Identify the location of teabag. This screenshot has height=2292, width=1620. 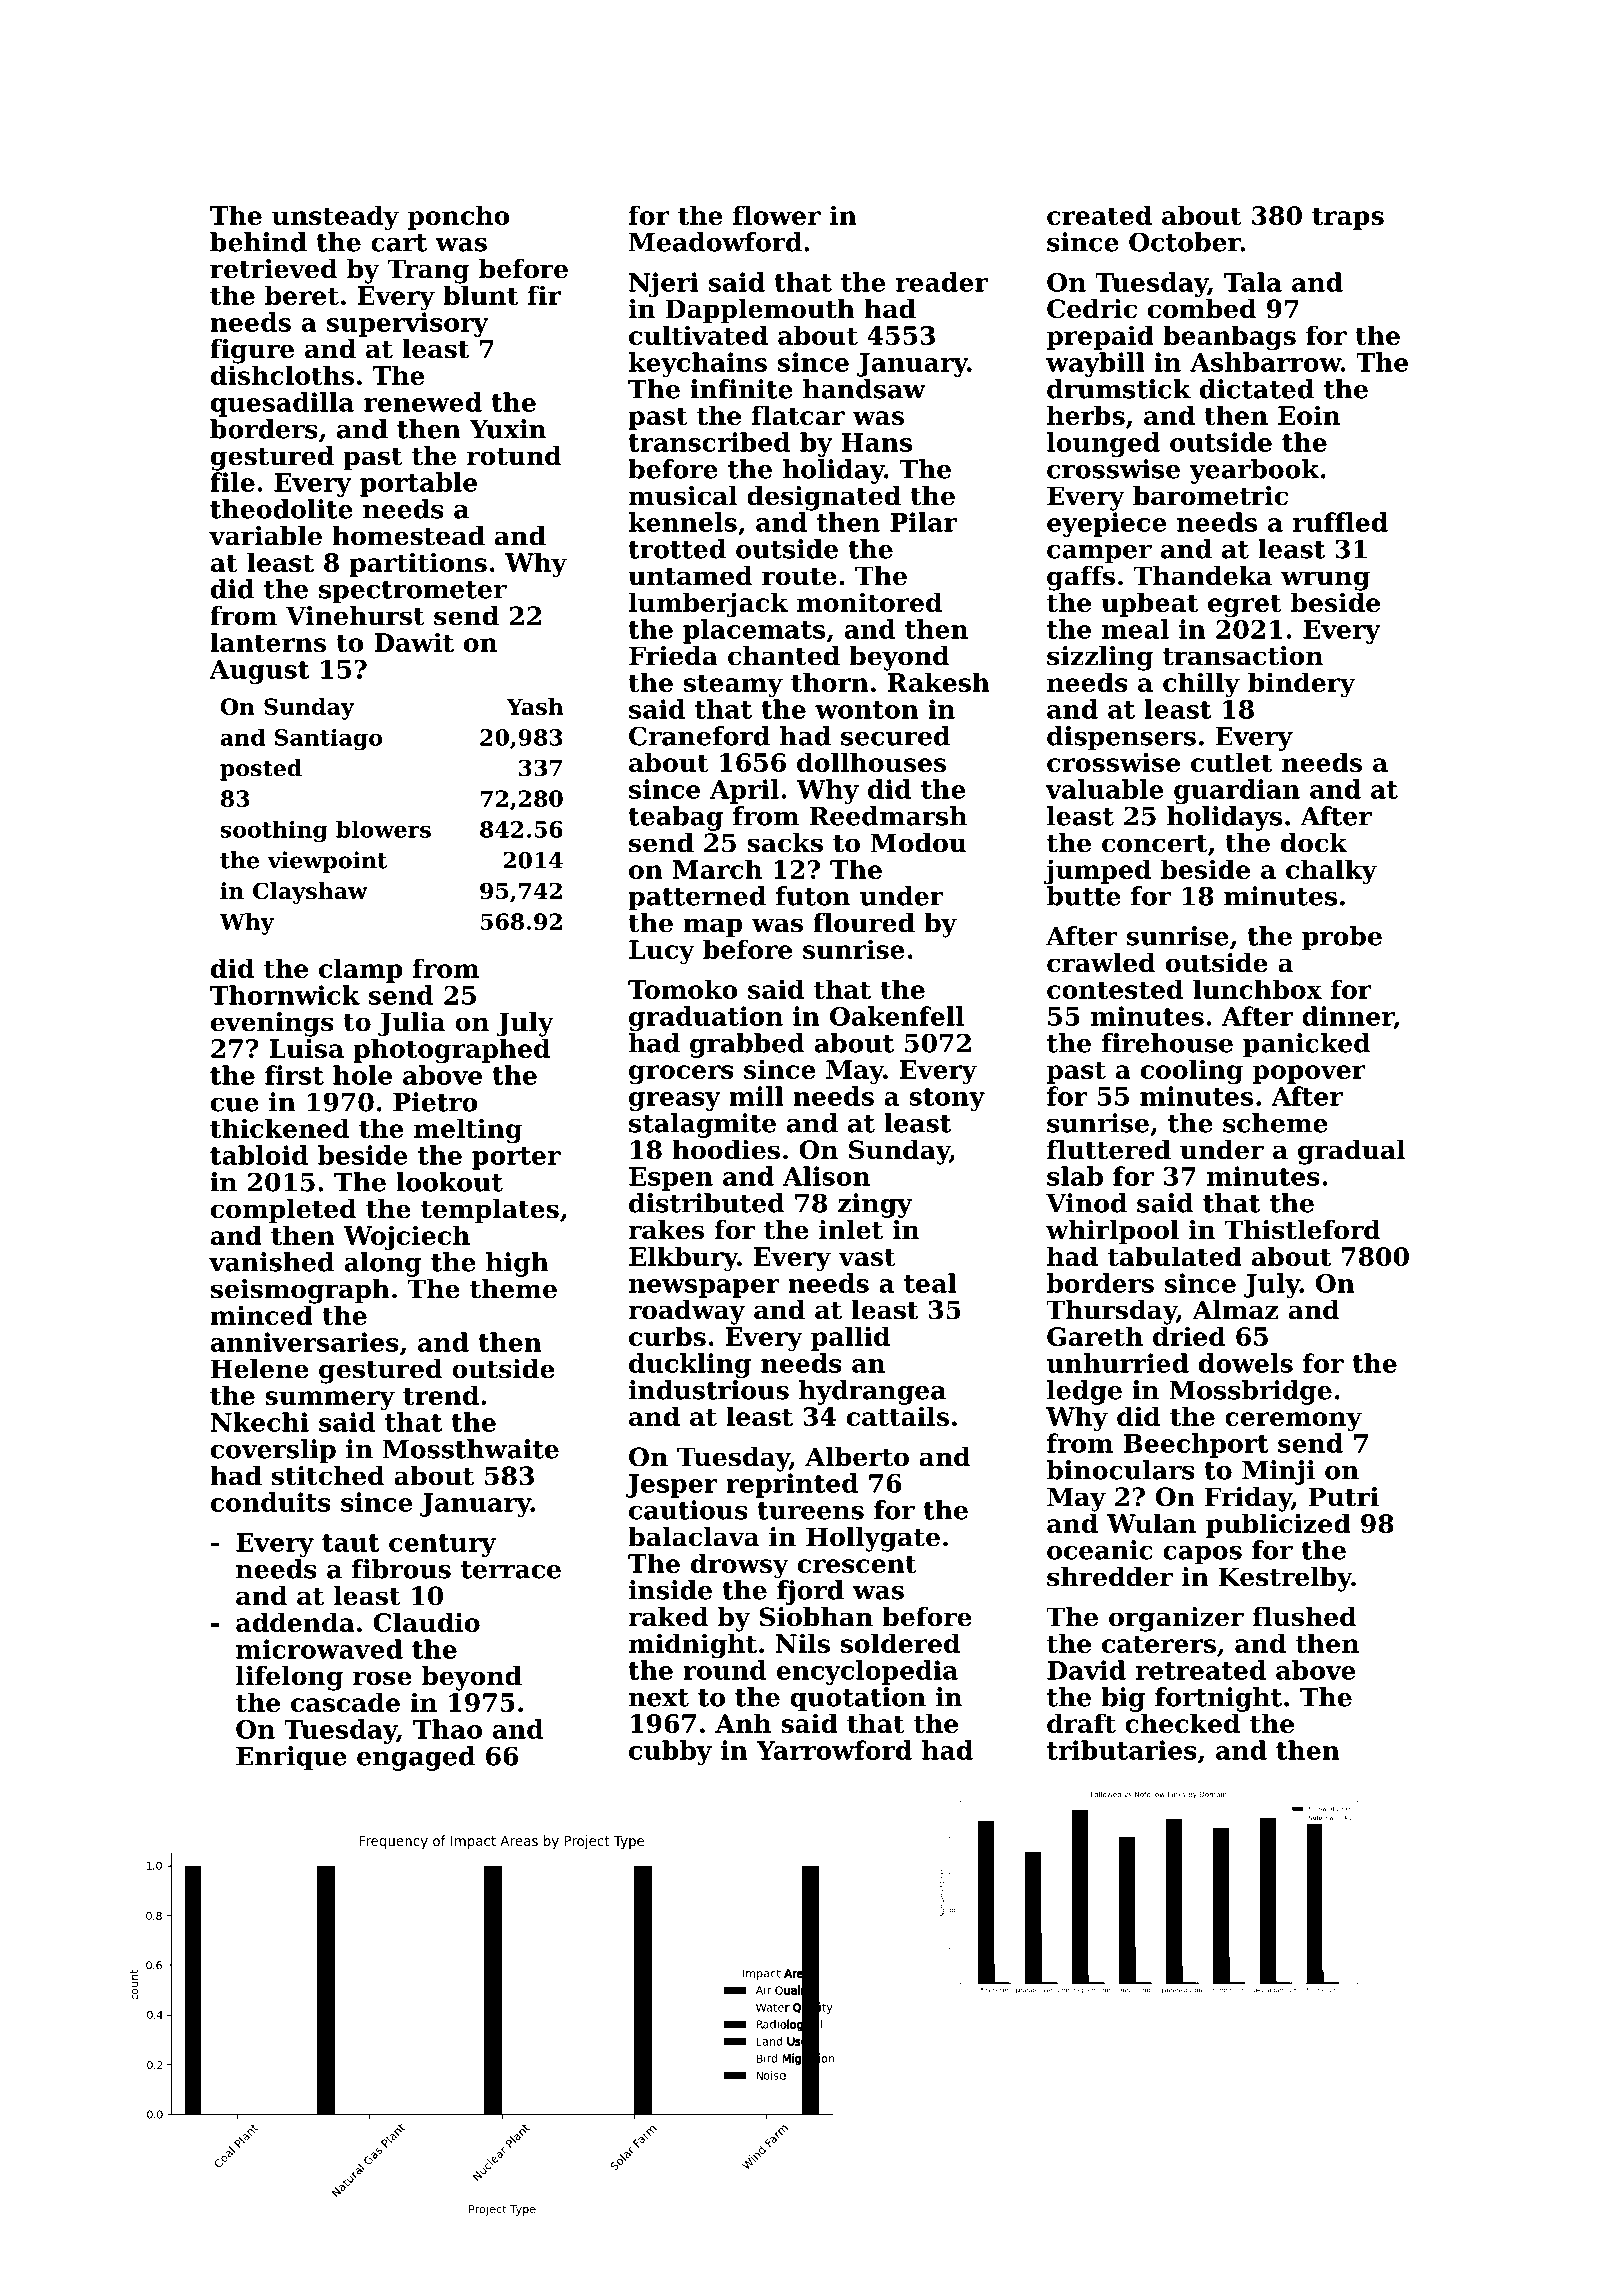
(675, 818).
